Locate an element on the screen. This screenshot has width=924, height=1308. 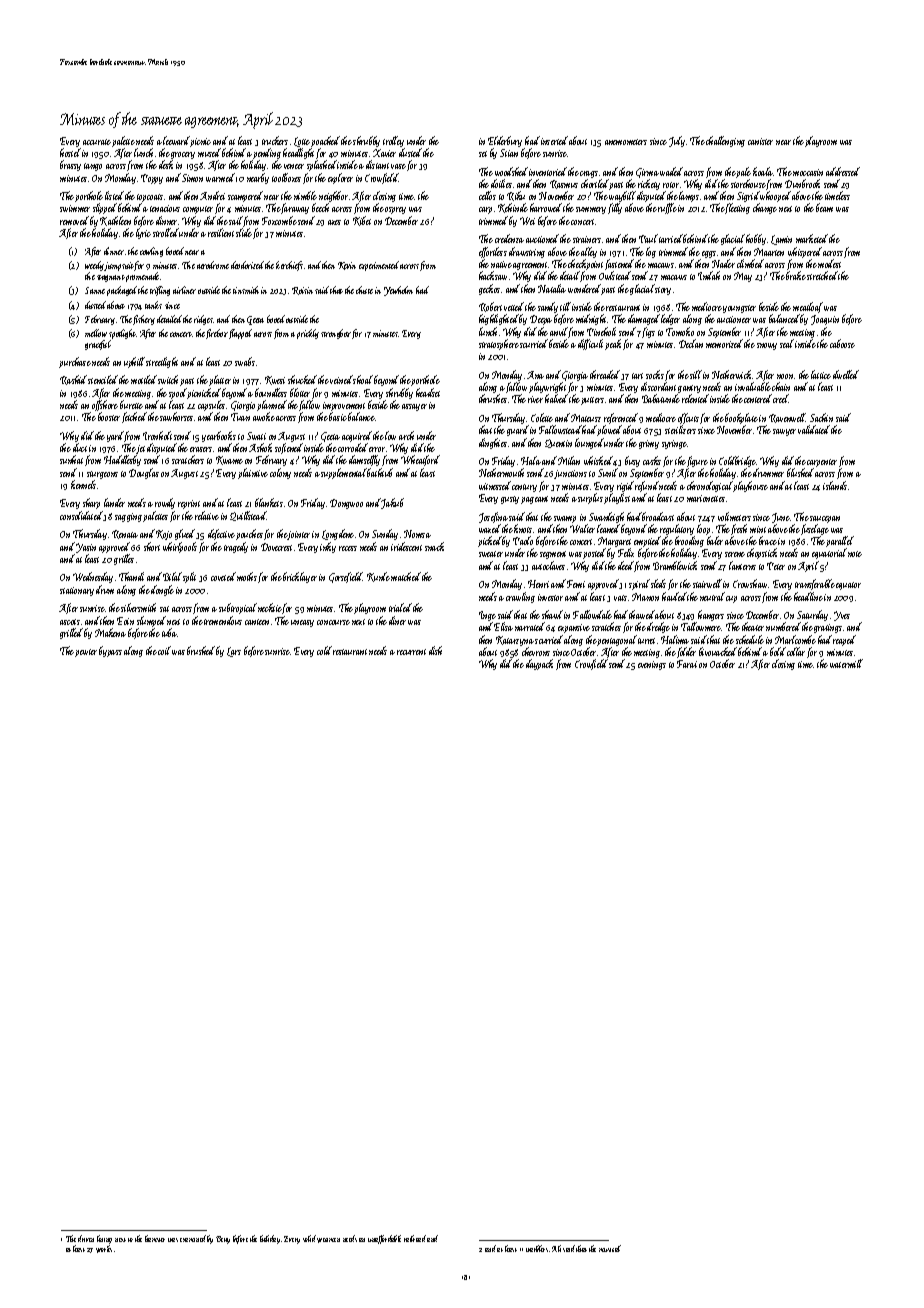
Betty is located at coordinates (223, 1240).
